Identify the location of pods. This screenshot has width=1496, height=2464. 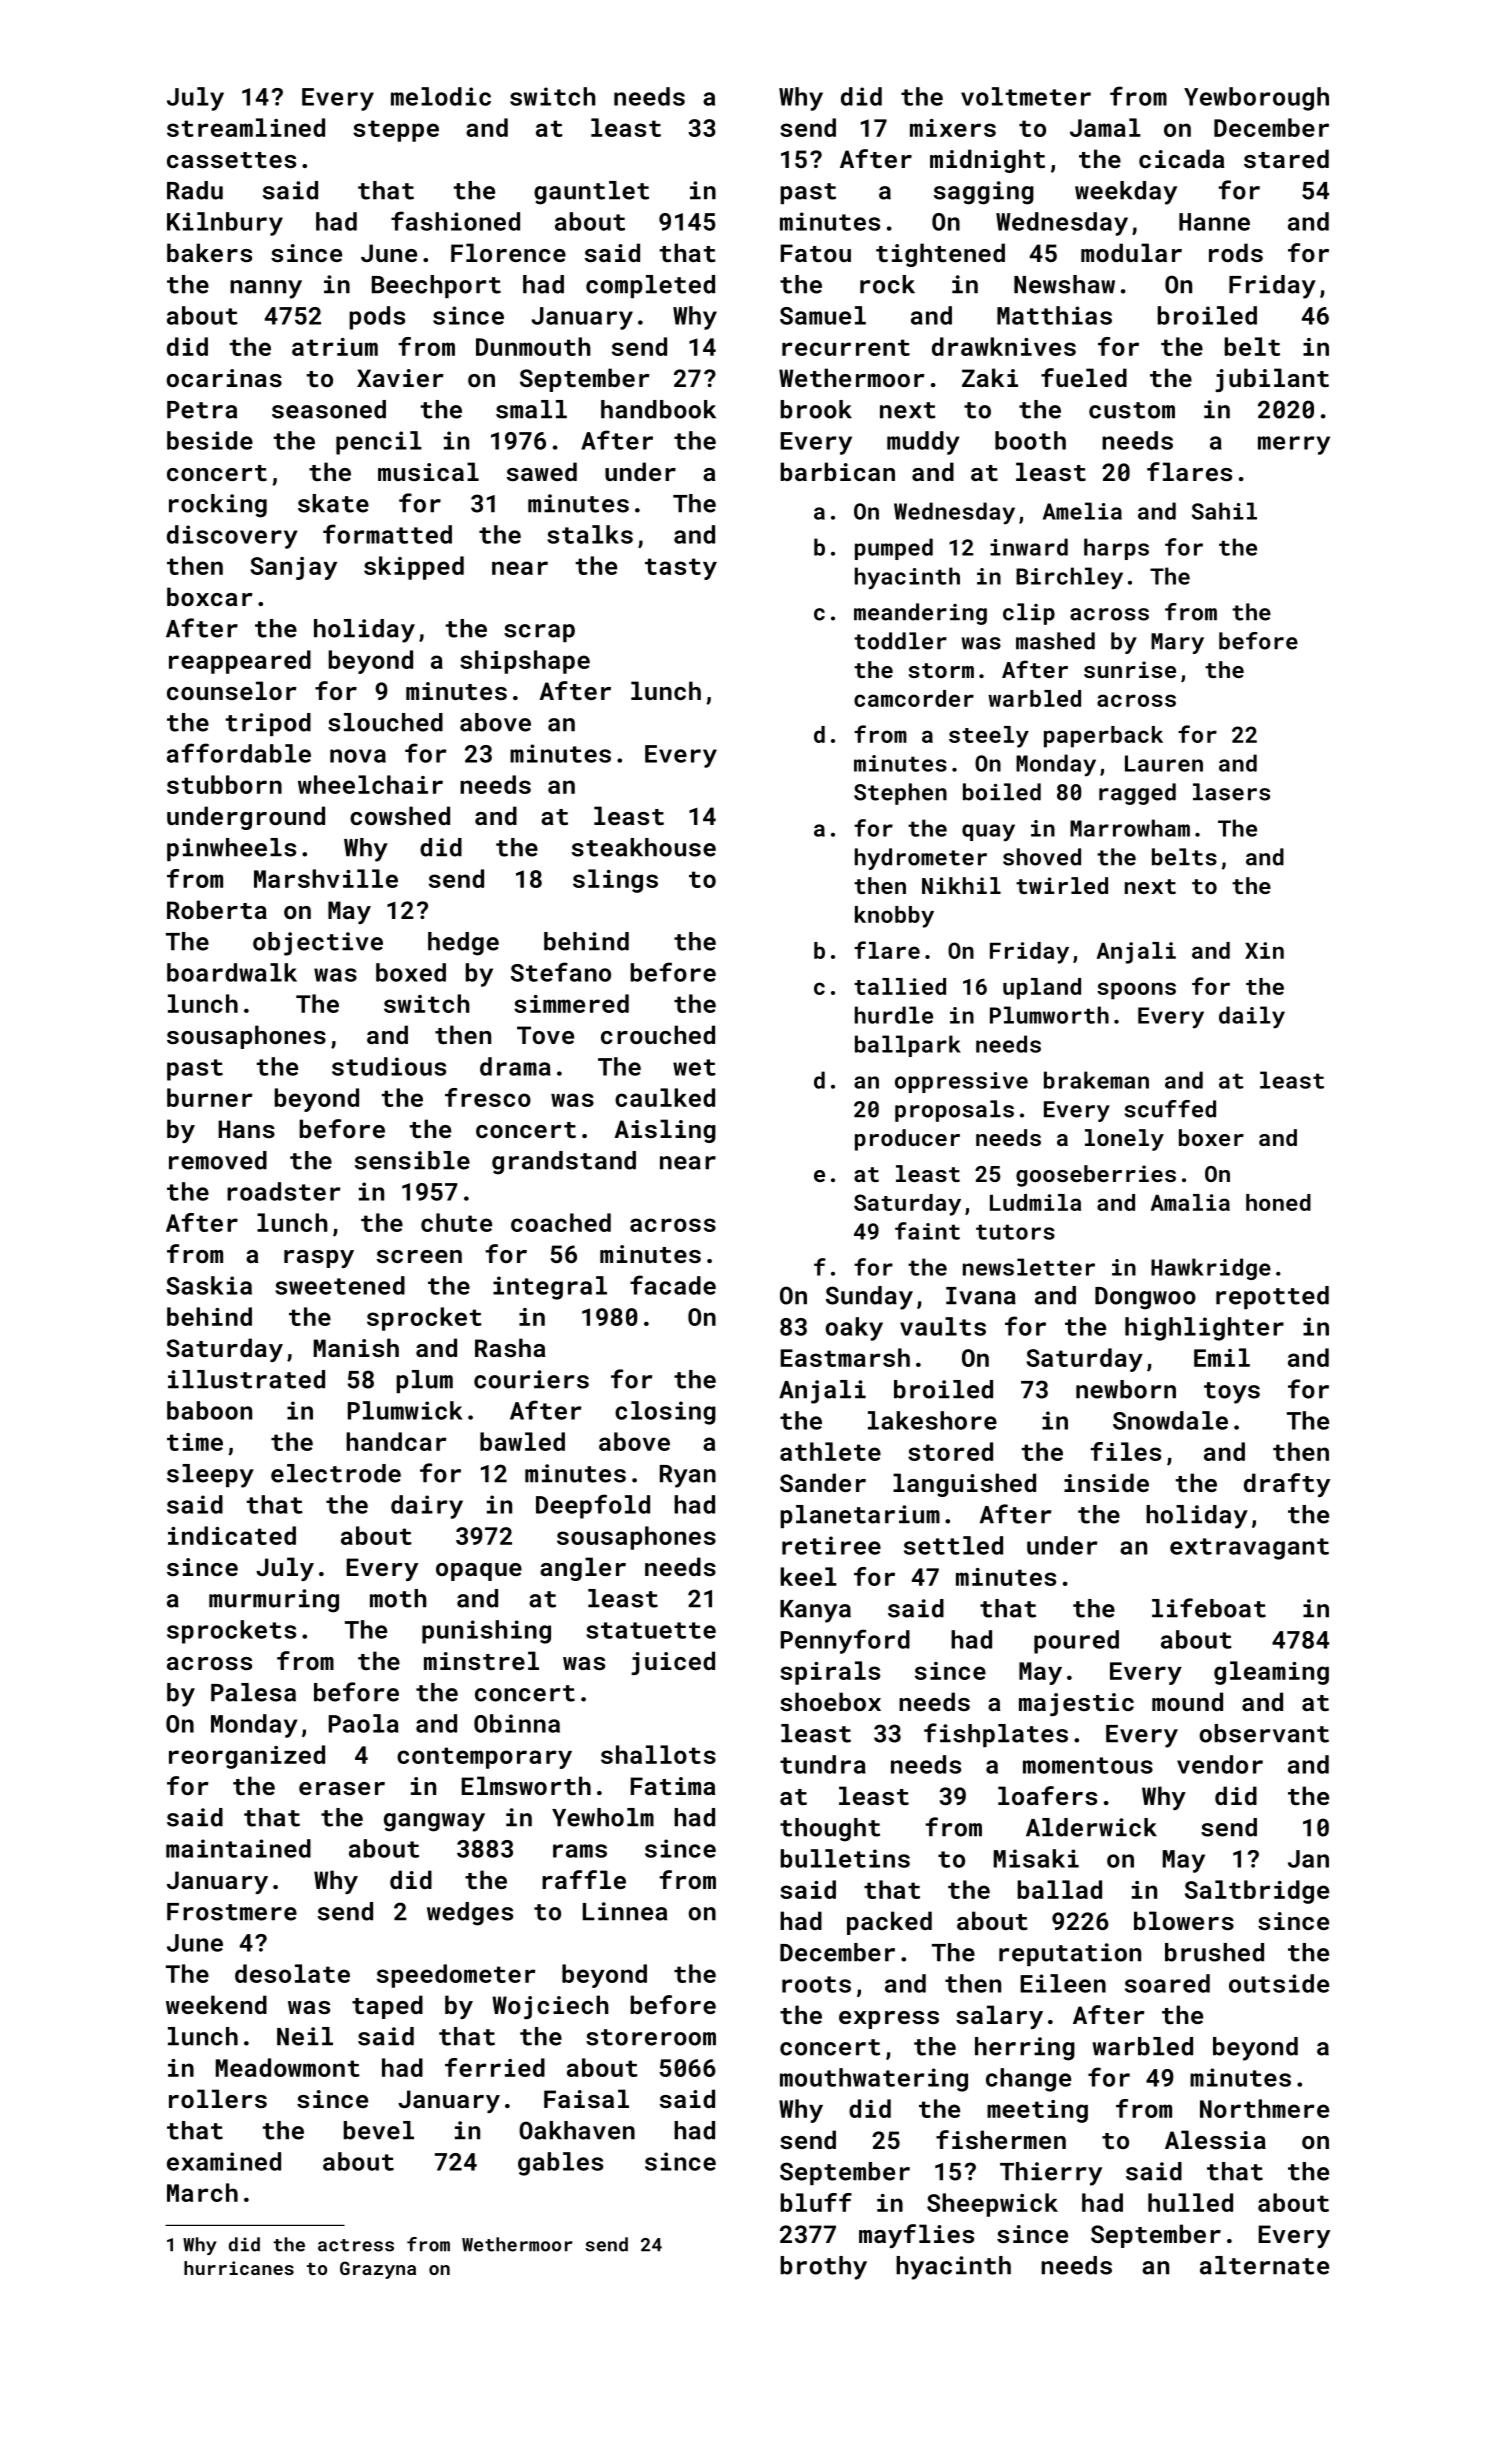
(377, 318).
